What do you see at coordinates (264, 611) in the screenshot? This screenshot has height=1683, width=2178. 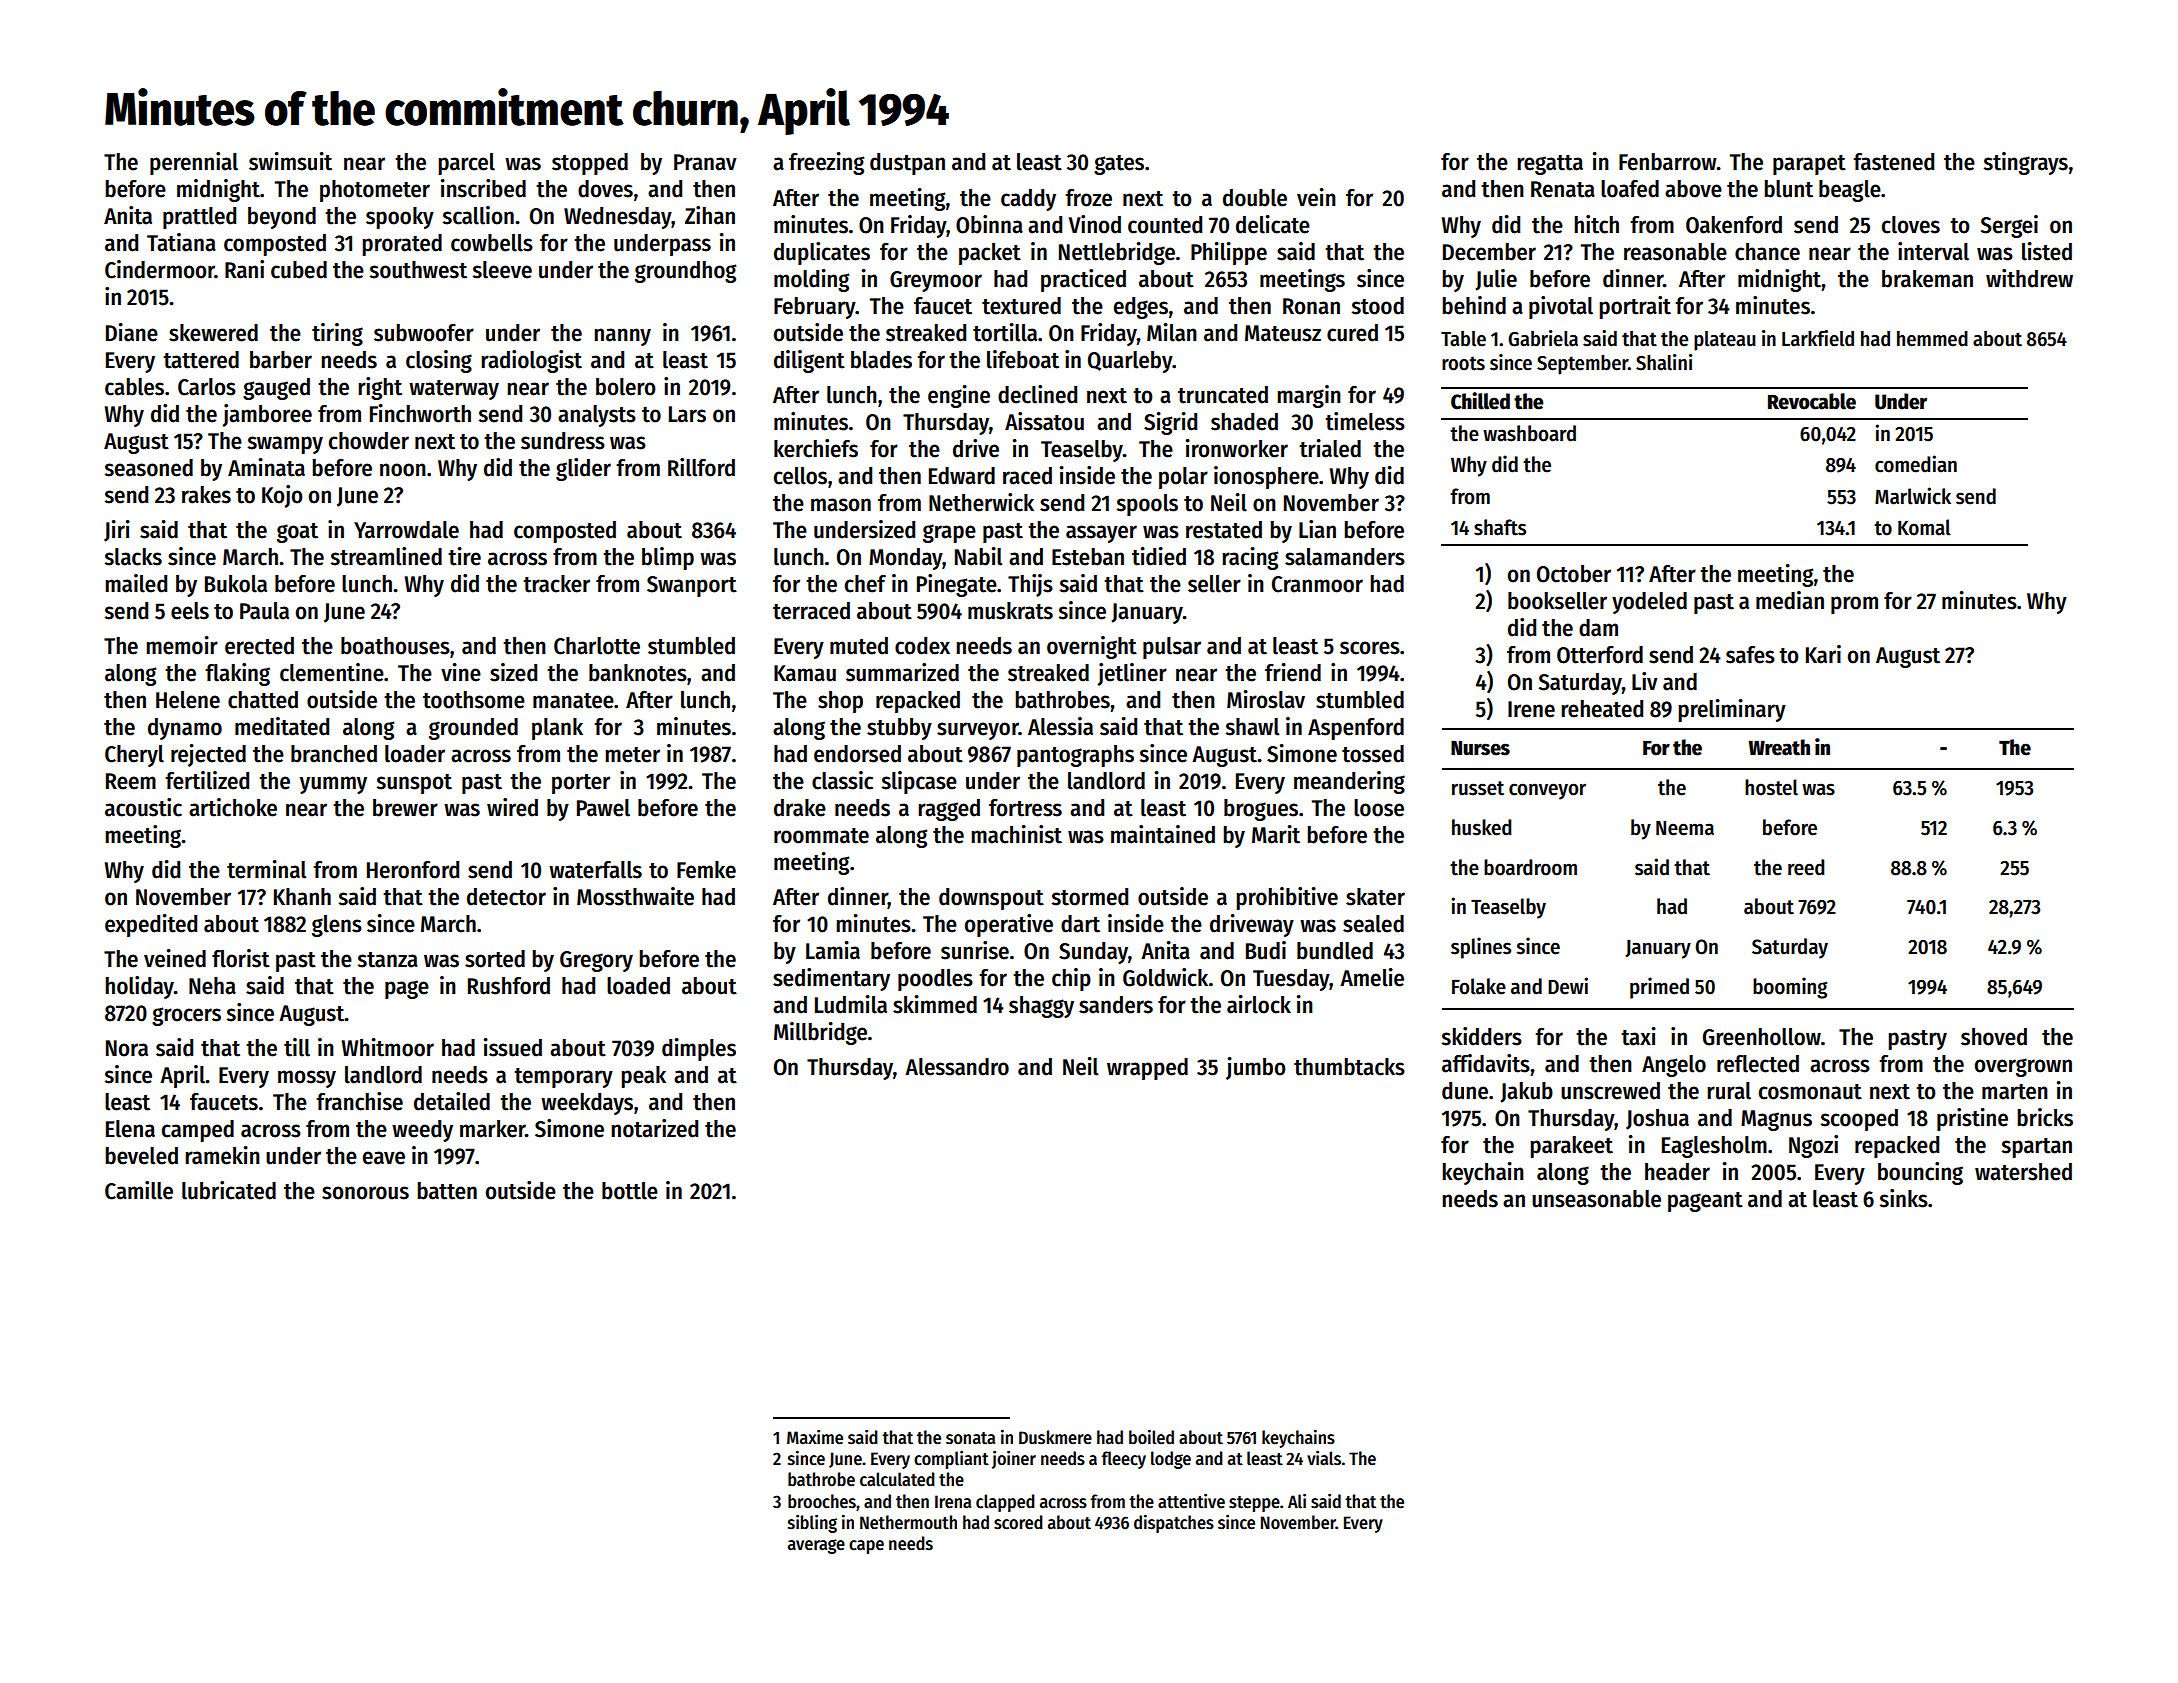 I see `Paula` at bounding box center [264, 611].
